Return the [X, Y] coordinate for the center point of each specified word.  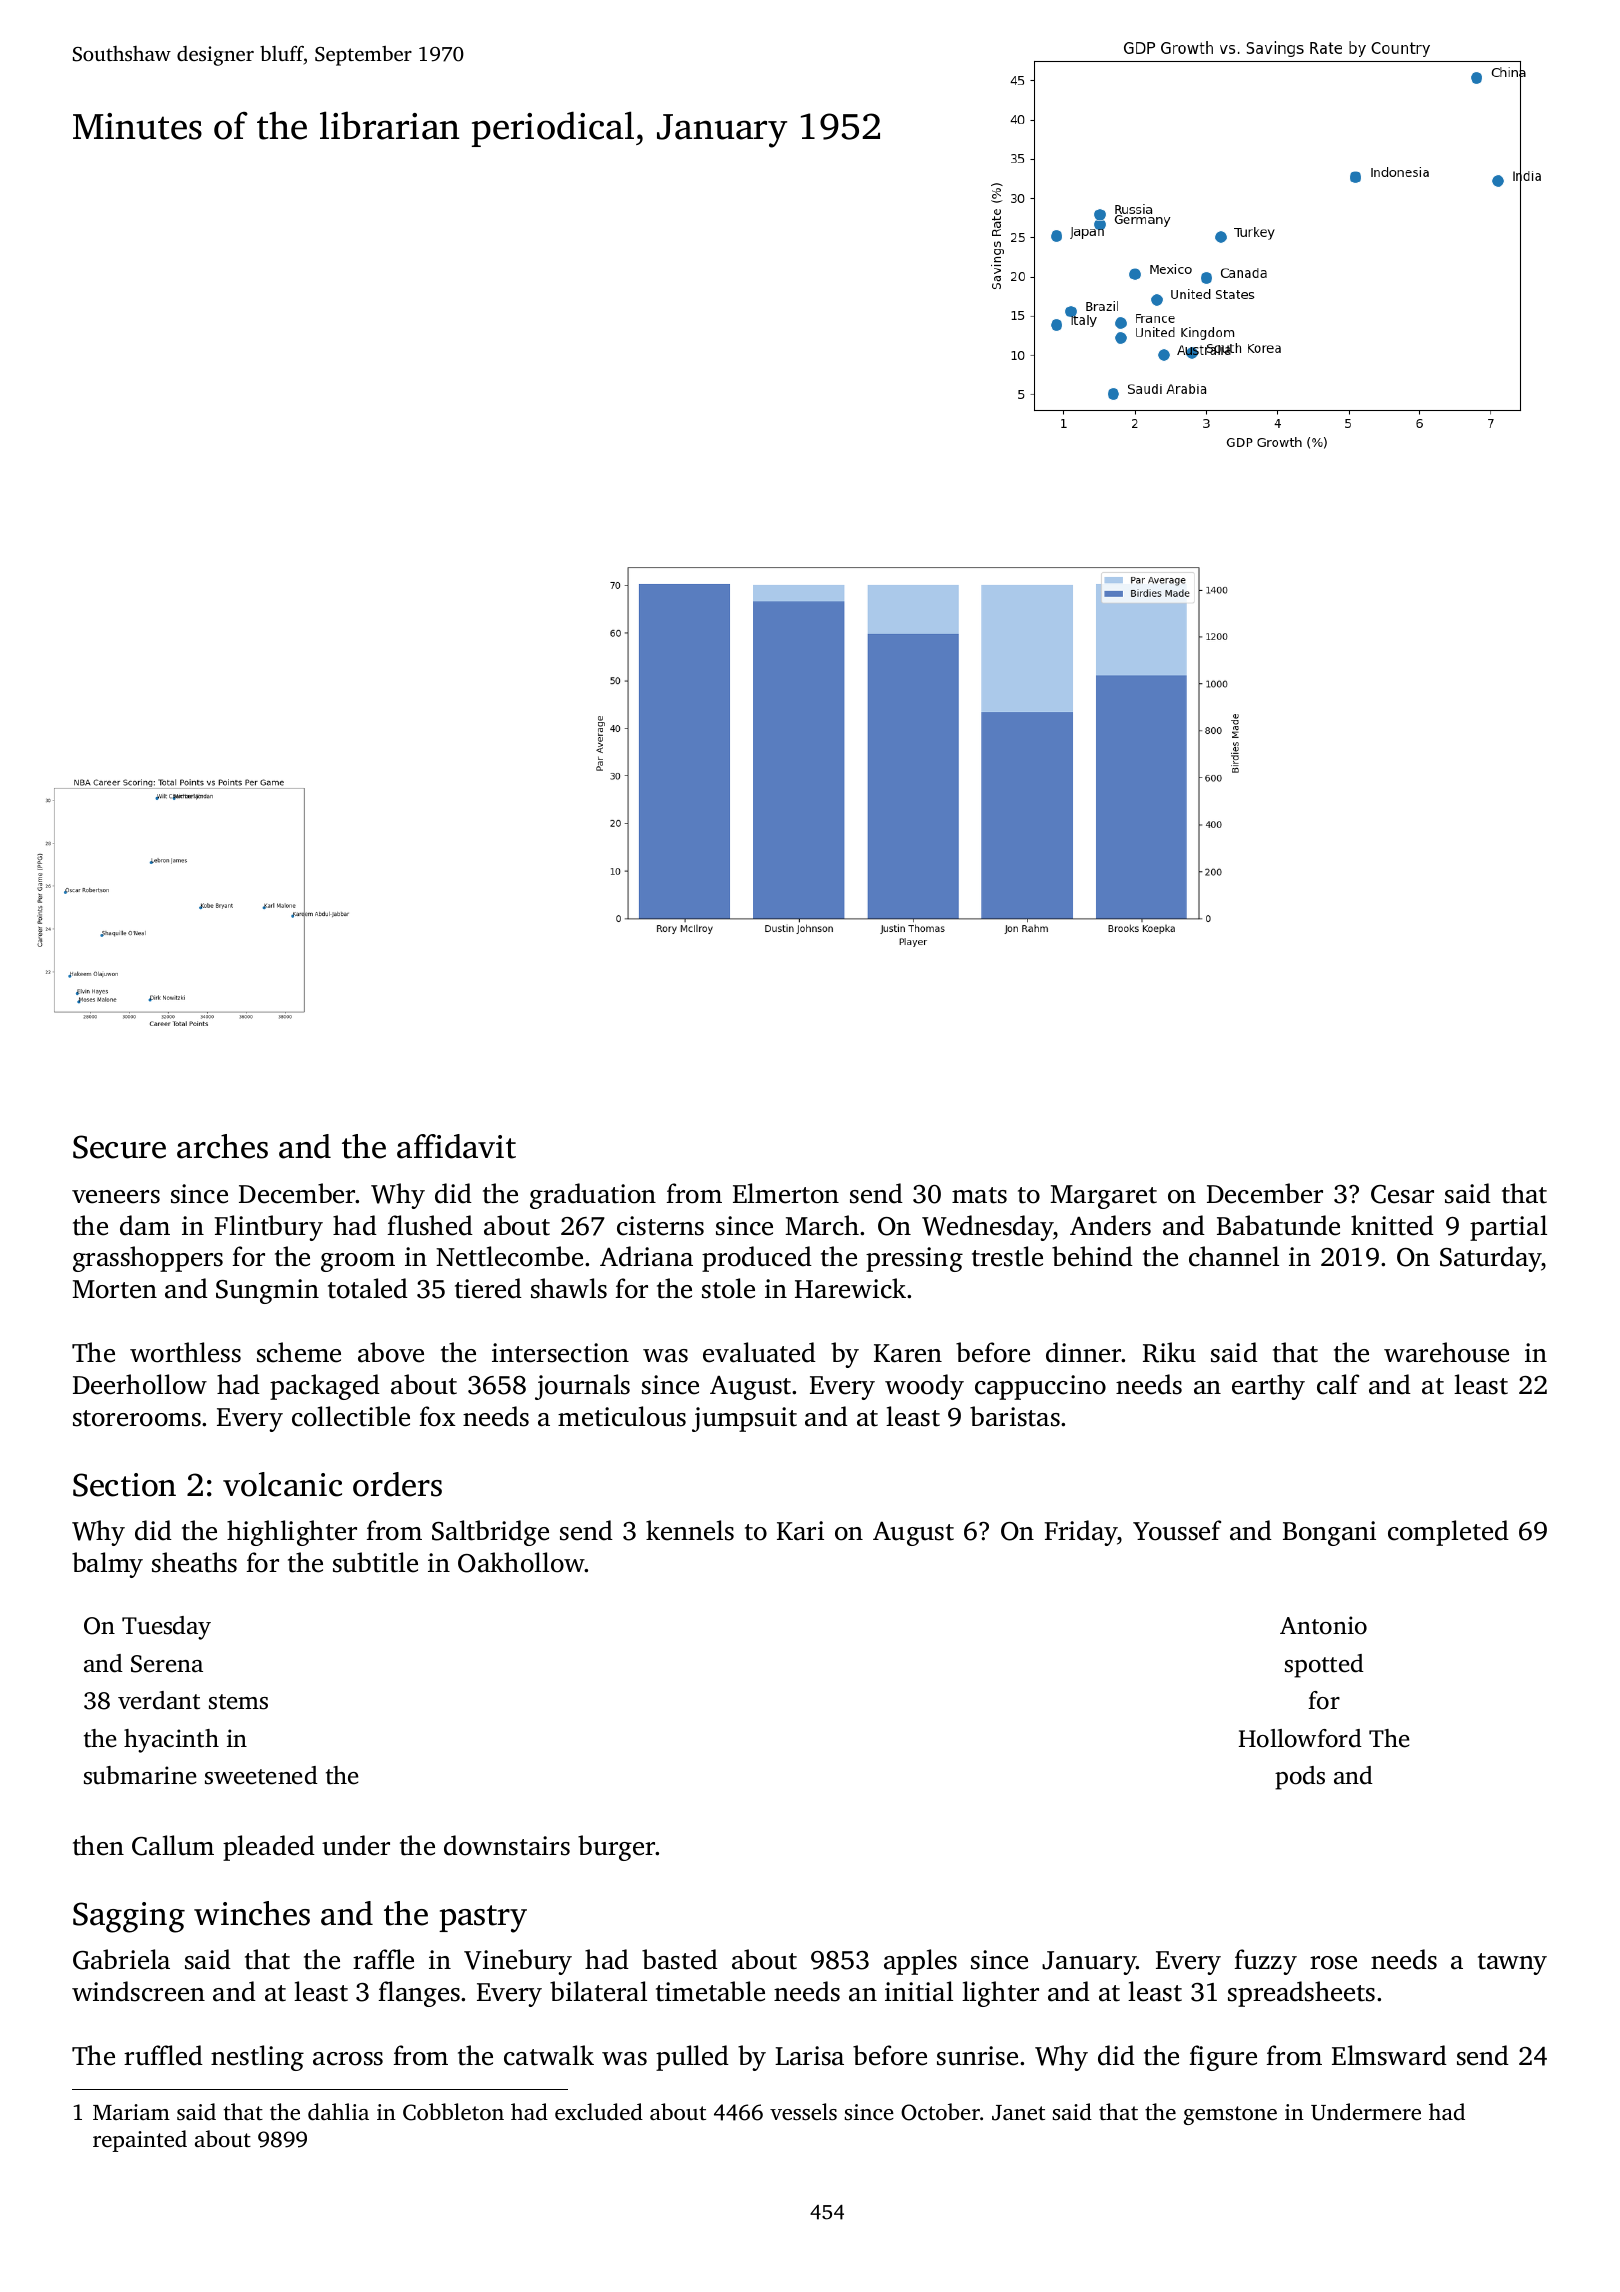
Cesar [1402, 1194]
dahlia [338, 2112]
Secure [119, 1147]
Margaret [1104, 1197]
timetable [710, 1991]
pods [1300, 1778]
